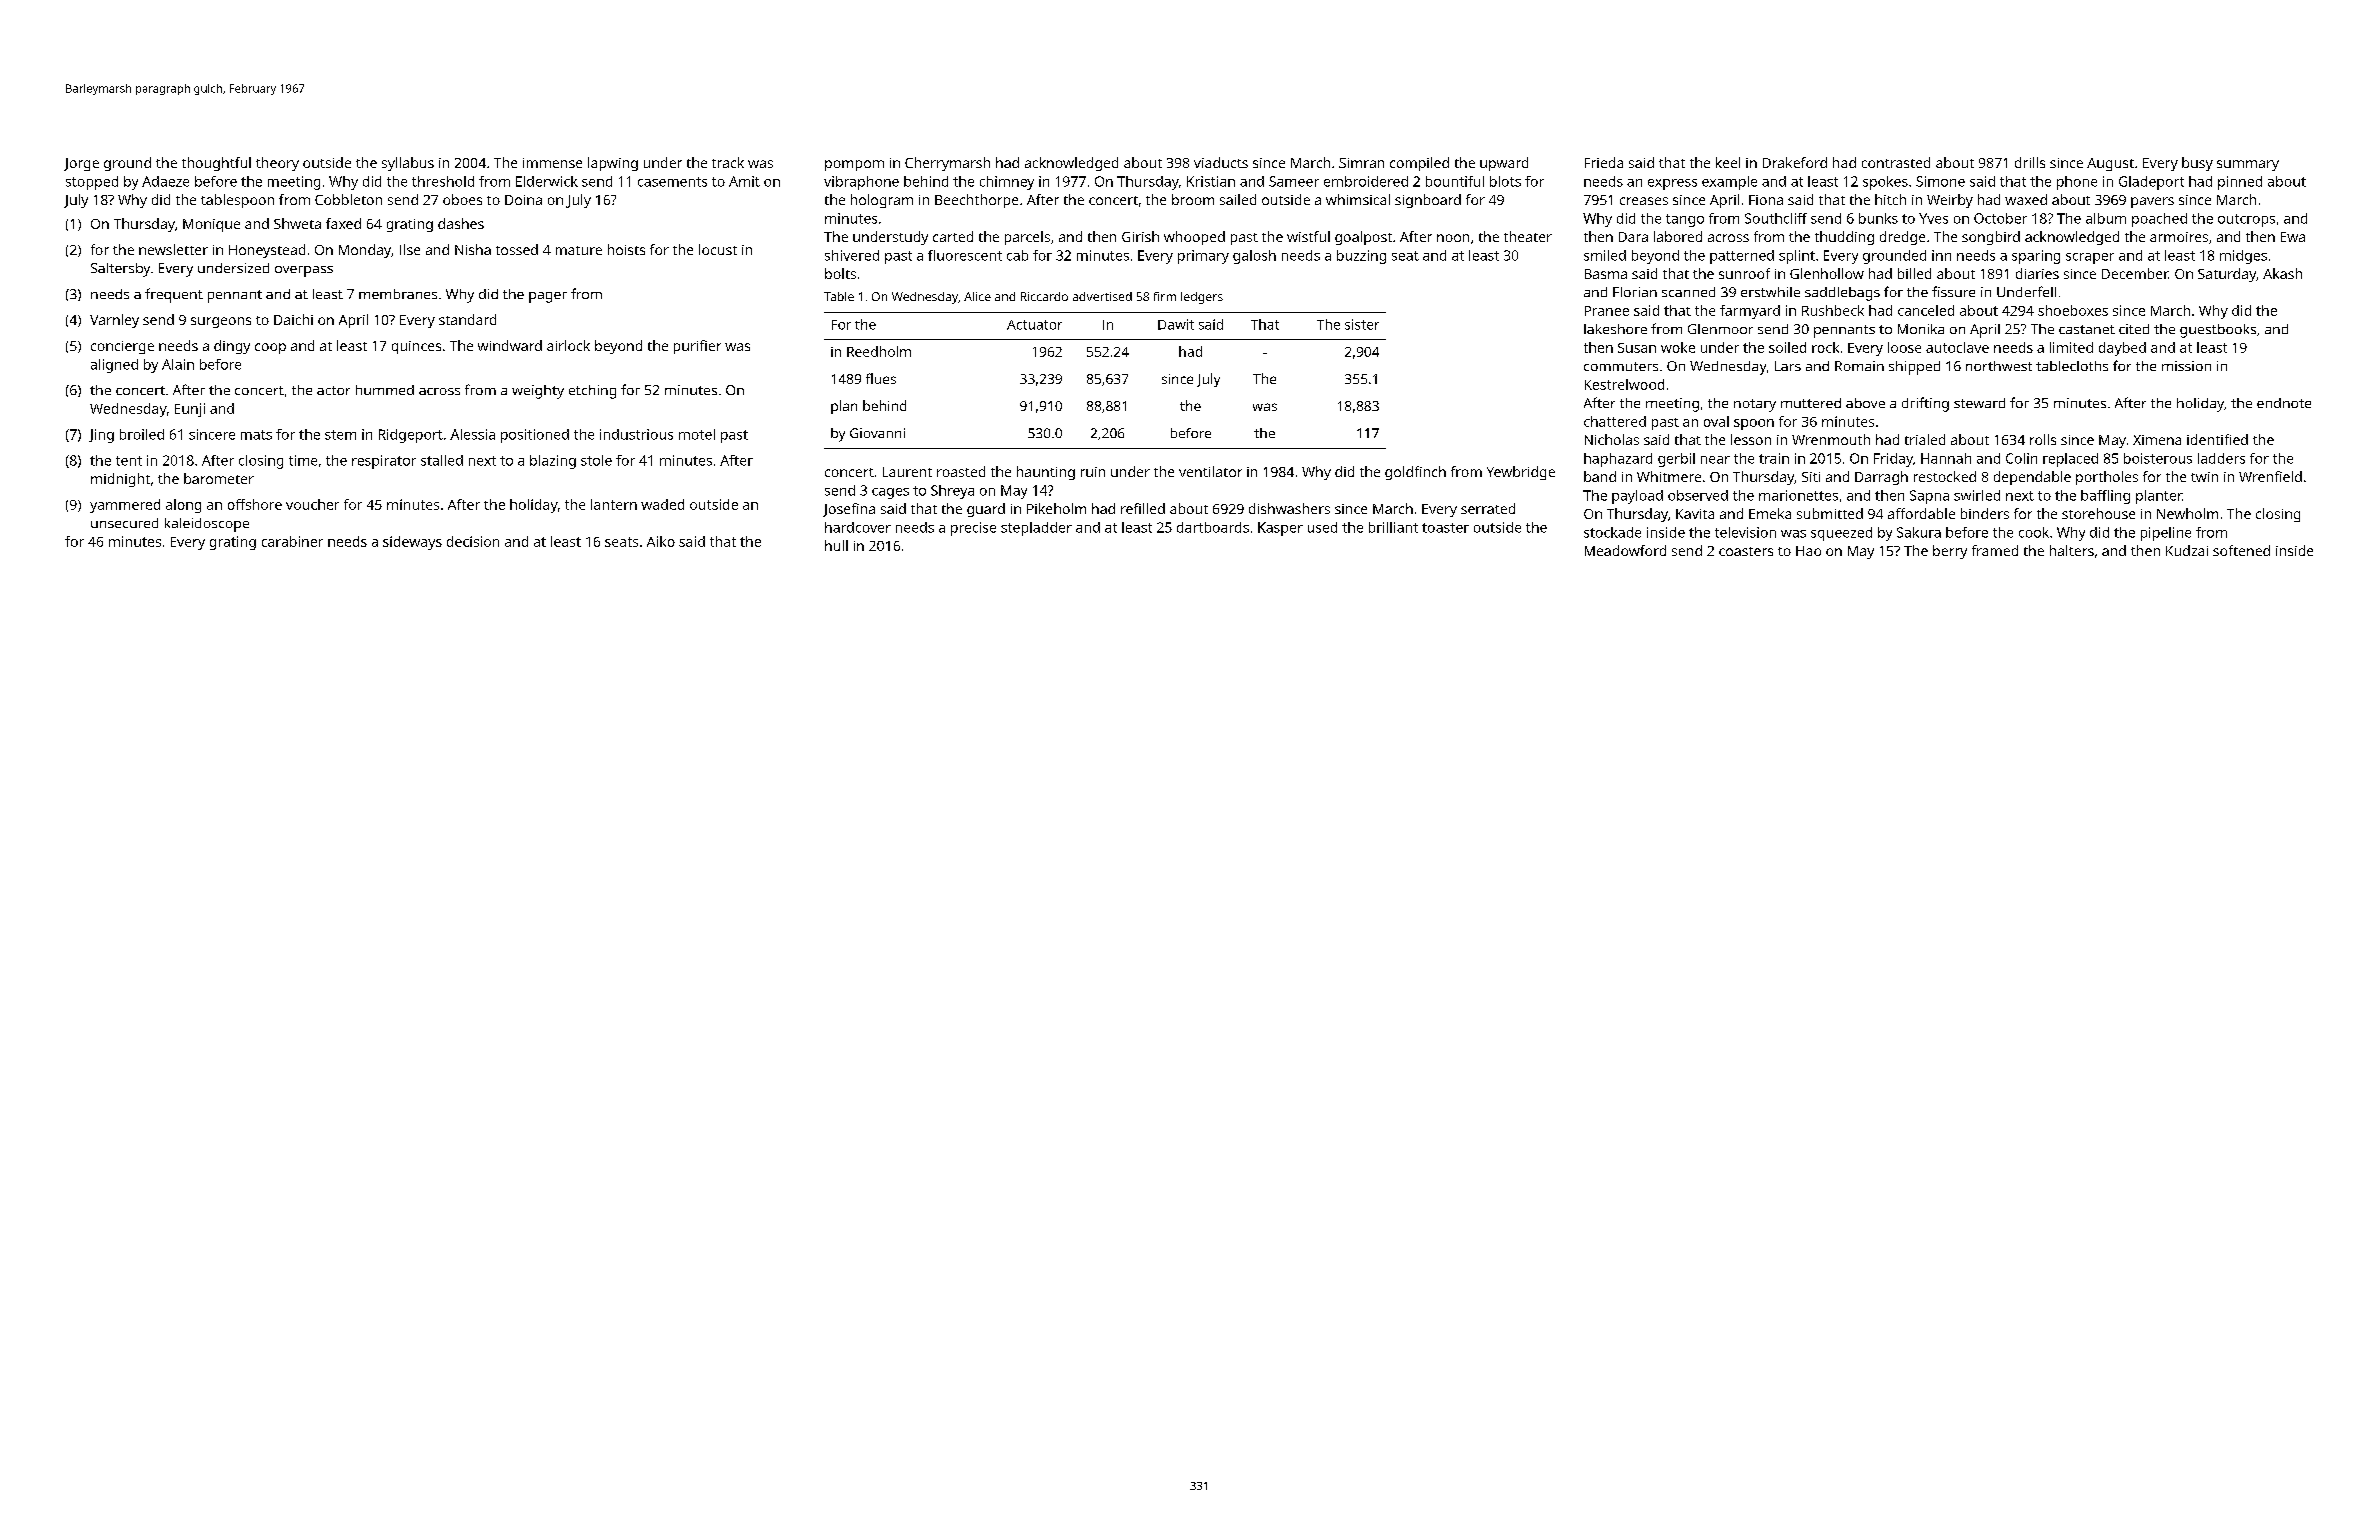 The width and height of the screenshot is (2380, 1540). What do you see at coordinates (1728, 162) in the screenshot?
I see `keel` at bounding box center [1728, 162].
